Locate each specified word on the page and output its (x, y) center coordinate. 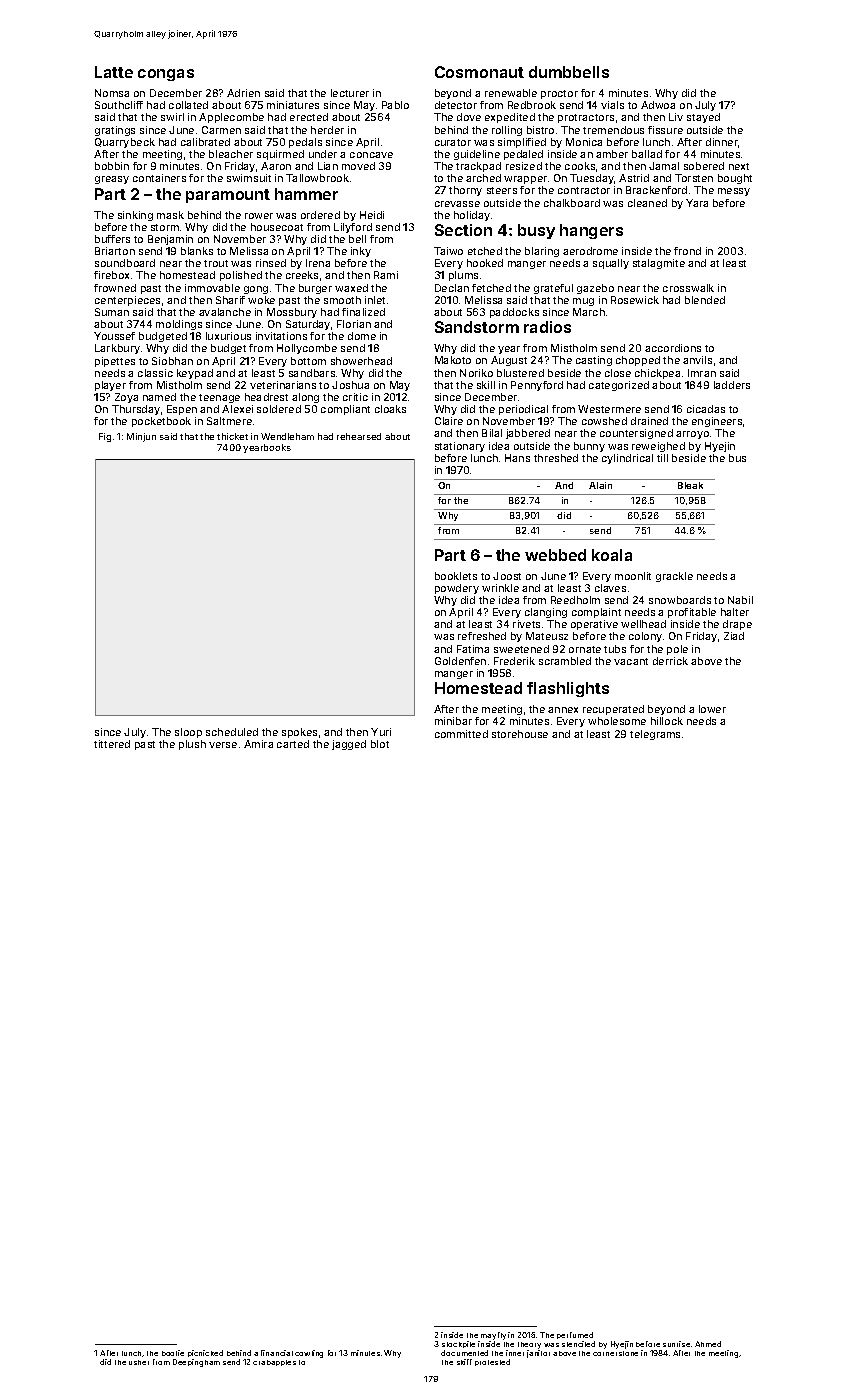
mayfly (493, 1336)
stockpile (458, 1344)
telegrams (655, 735)
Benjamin (170, 240)
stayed (703, 118)
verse (223, 745)
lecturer (350, 93)
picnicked (205, 1353)
